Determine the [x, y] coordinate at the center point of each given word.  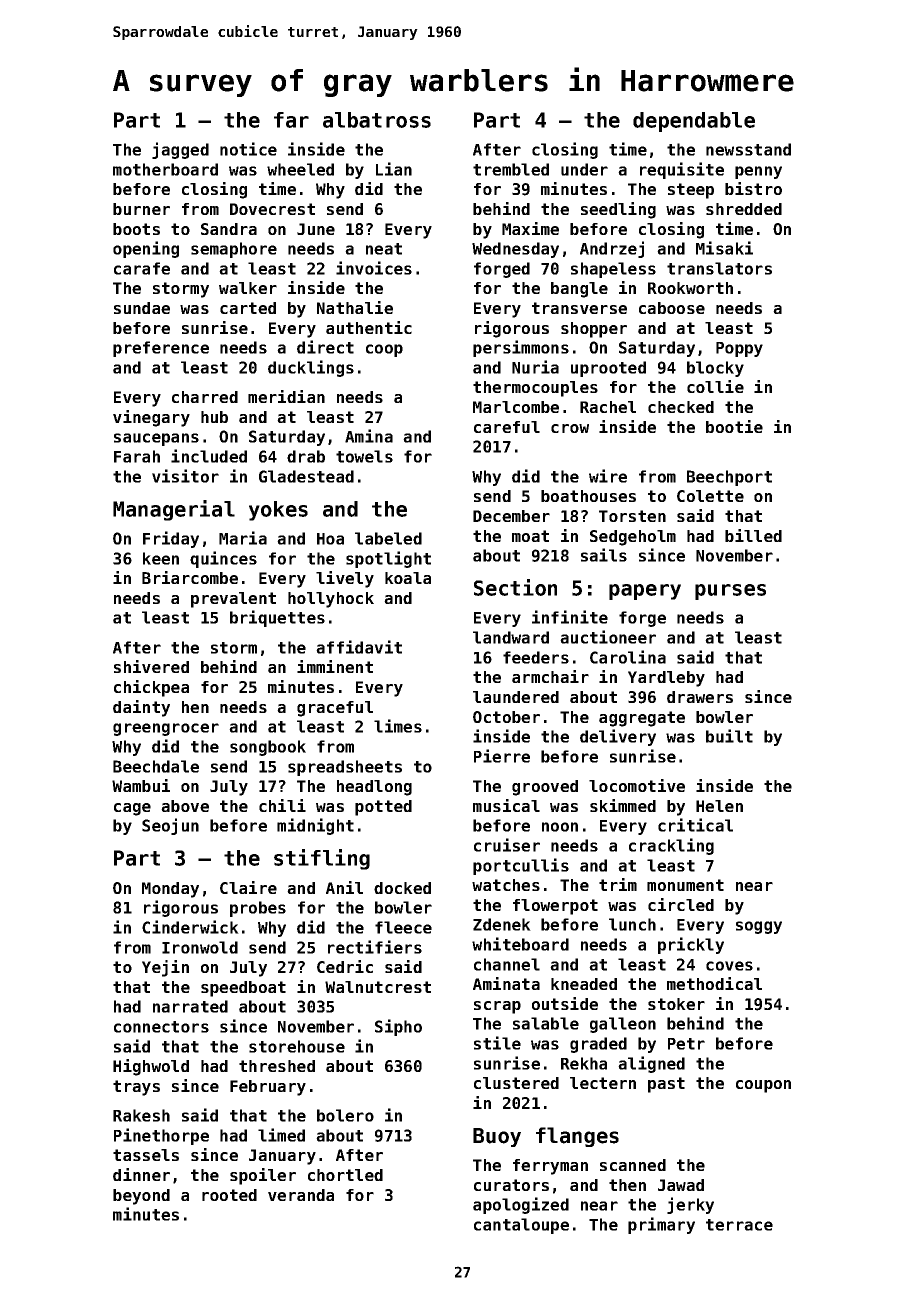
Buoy [497, 1137]
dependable [694, 122]
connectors [161, 1027]
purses [730, 592]
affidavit [359, 647]
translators [719, 268]
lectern [603, 1083]
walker [248, 288]
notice [248, 149]
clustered [516, 1083]
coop [384, 350]
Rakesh [141, 1115]
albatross [377, 120]
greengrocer [166, 729]
